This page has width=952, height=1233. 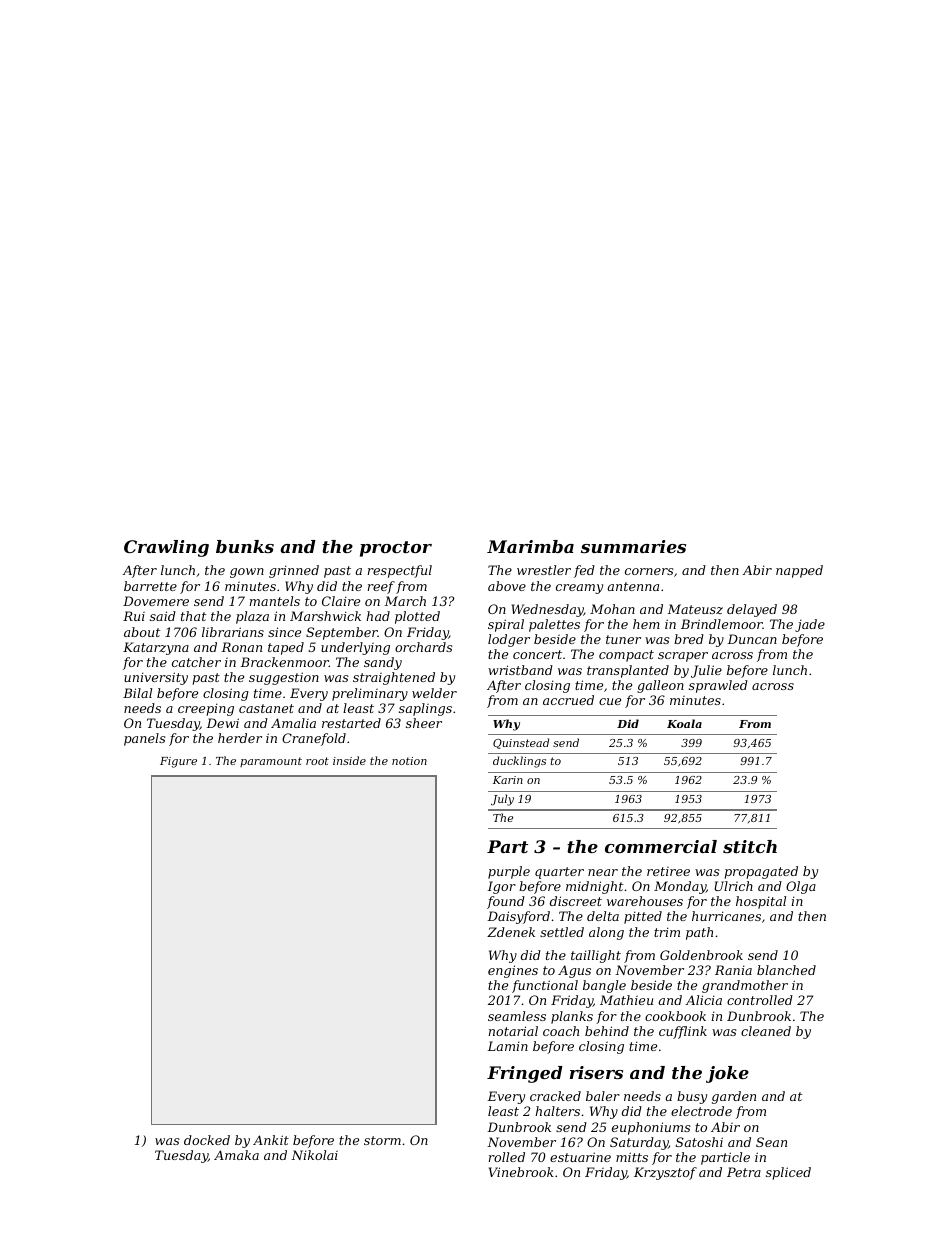 What do you see at coordinates (744, 1172) in the page?
I see `Petra` at bounding box center [744, 1172].
